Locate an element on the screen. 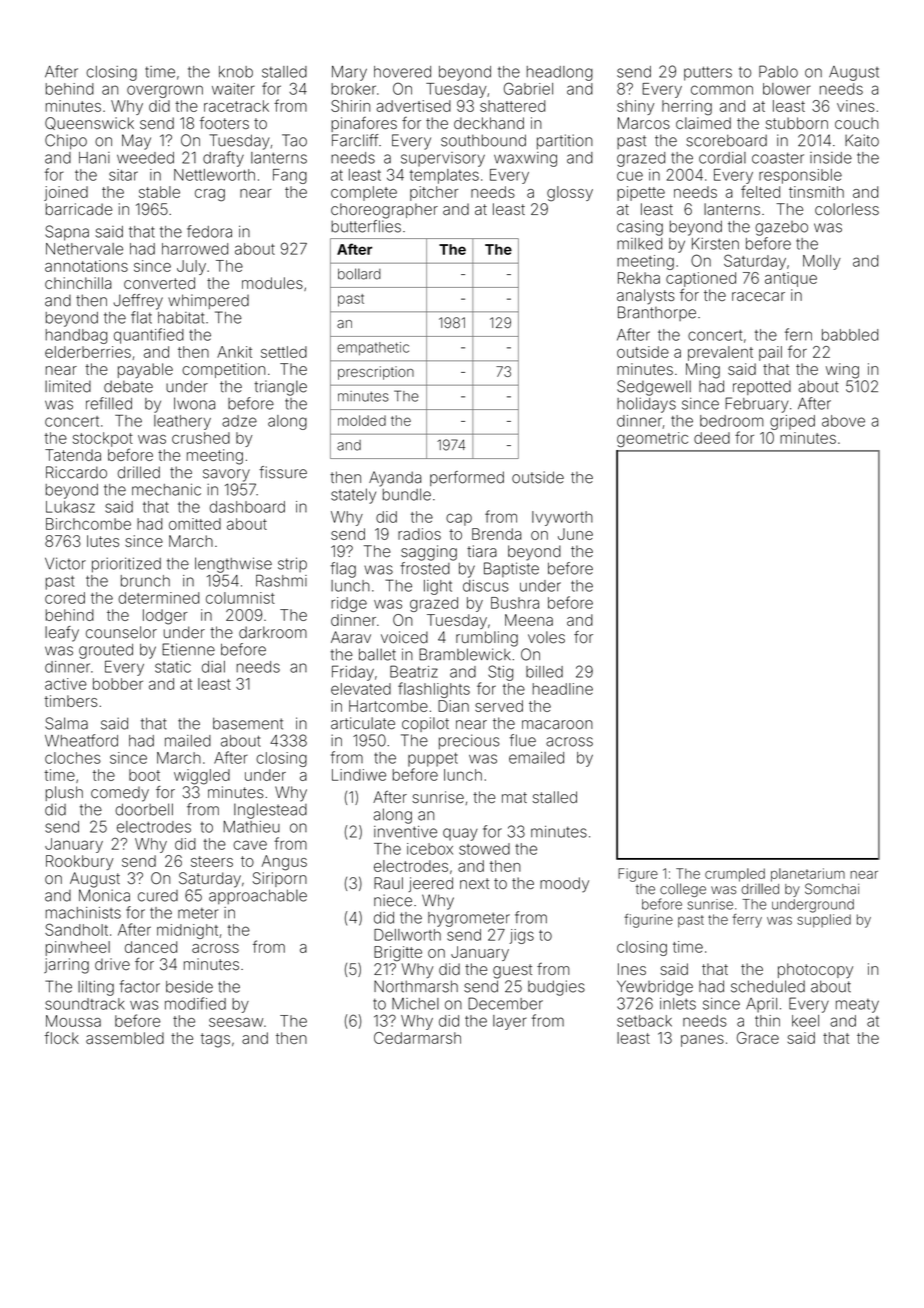 This screenshot has width=924, height=1308. jeered is located at coordinates (431, 884).
